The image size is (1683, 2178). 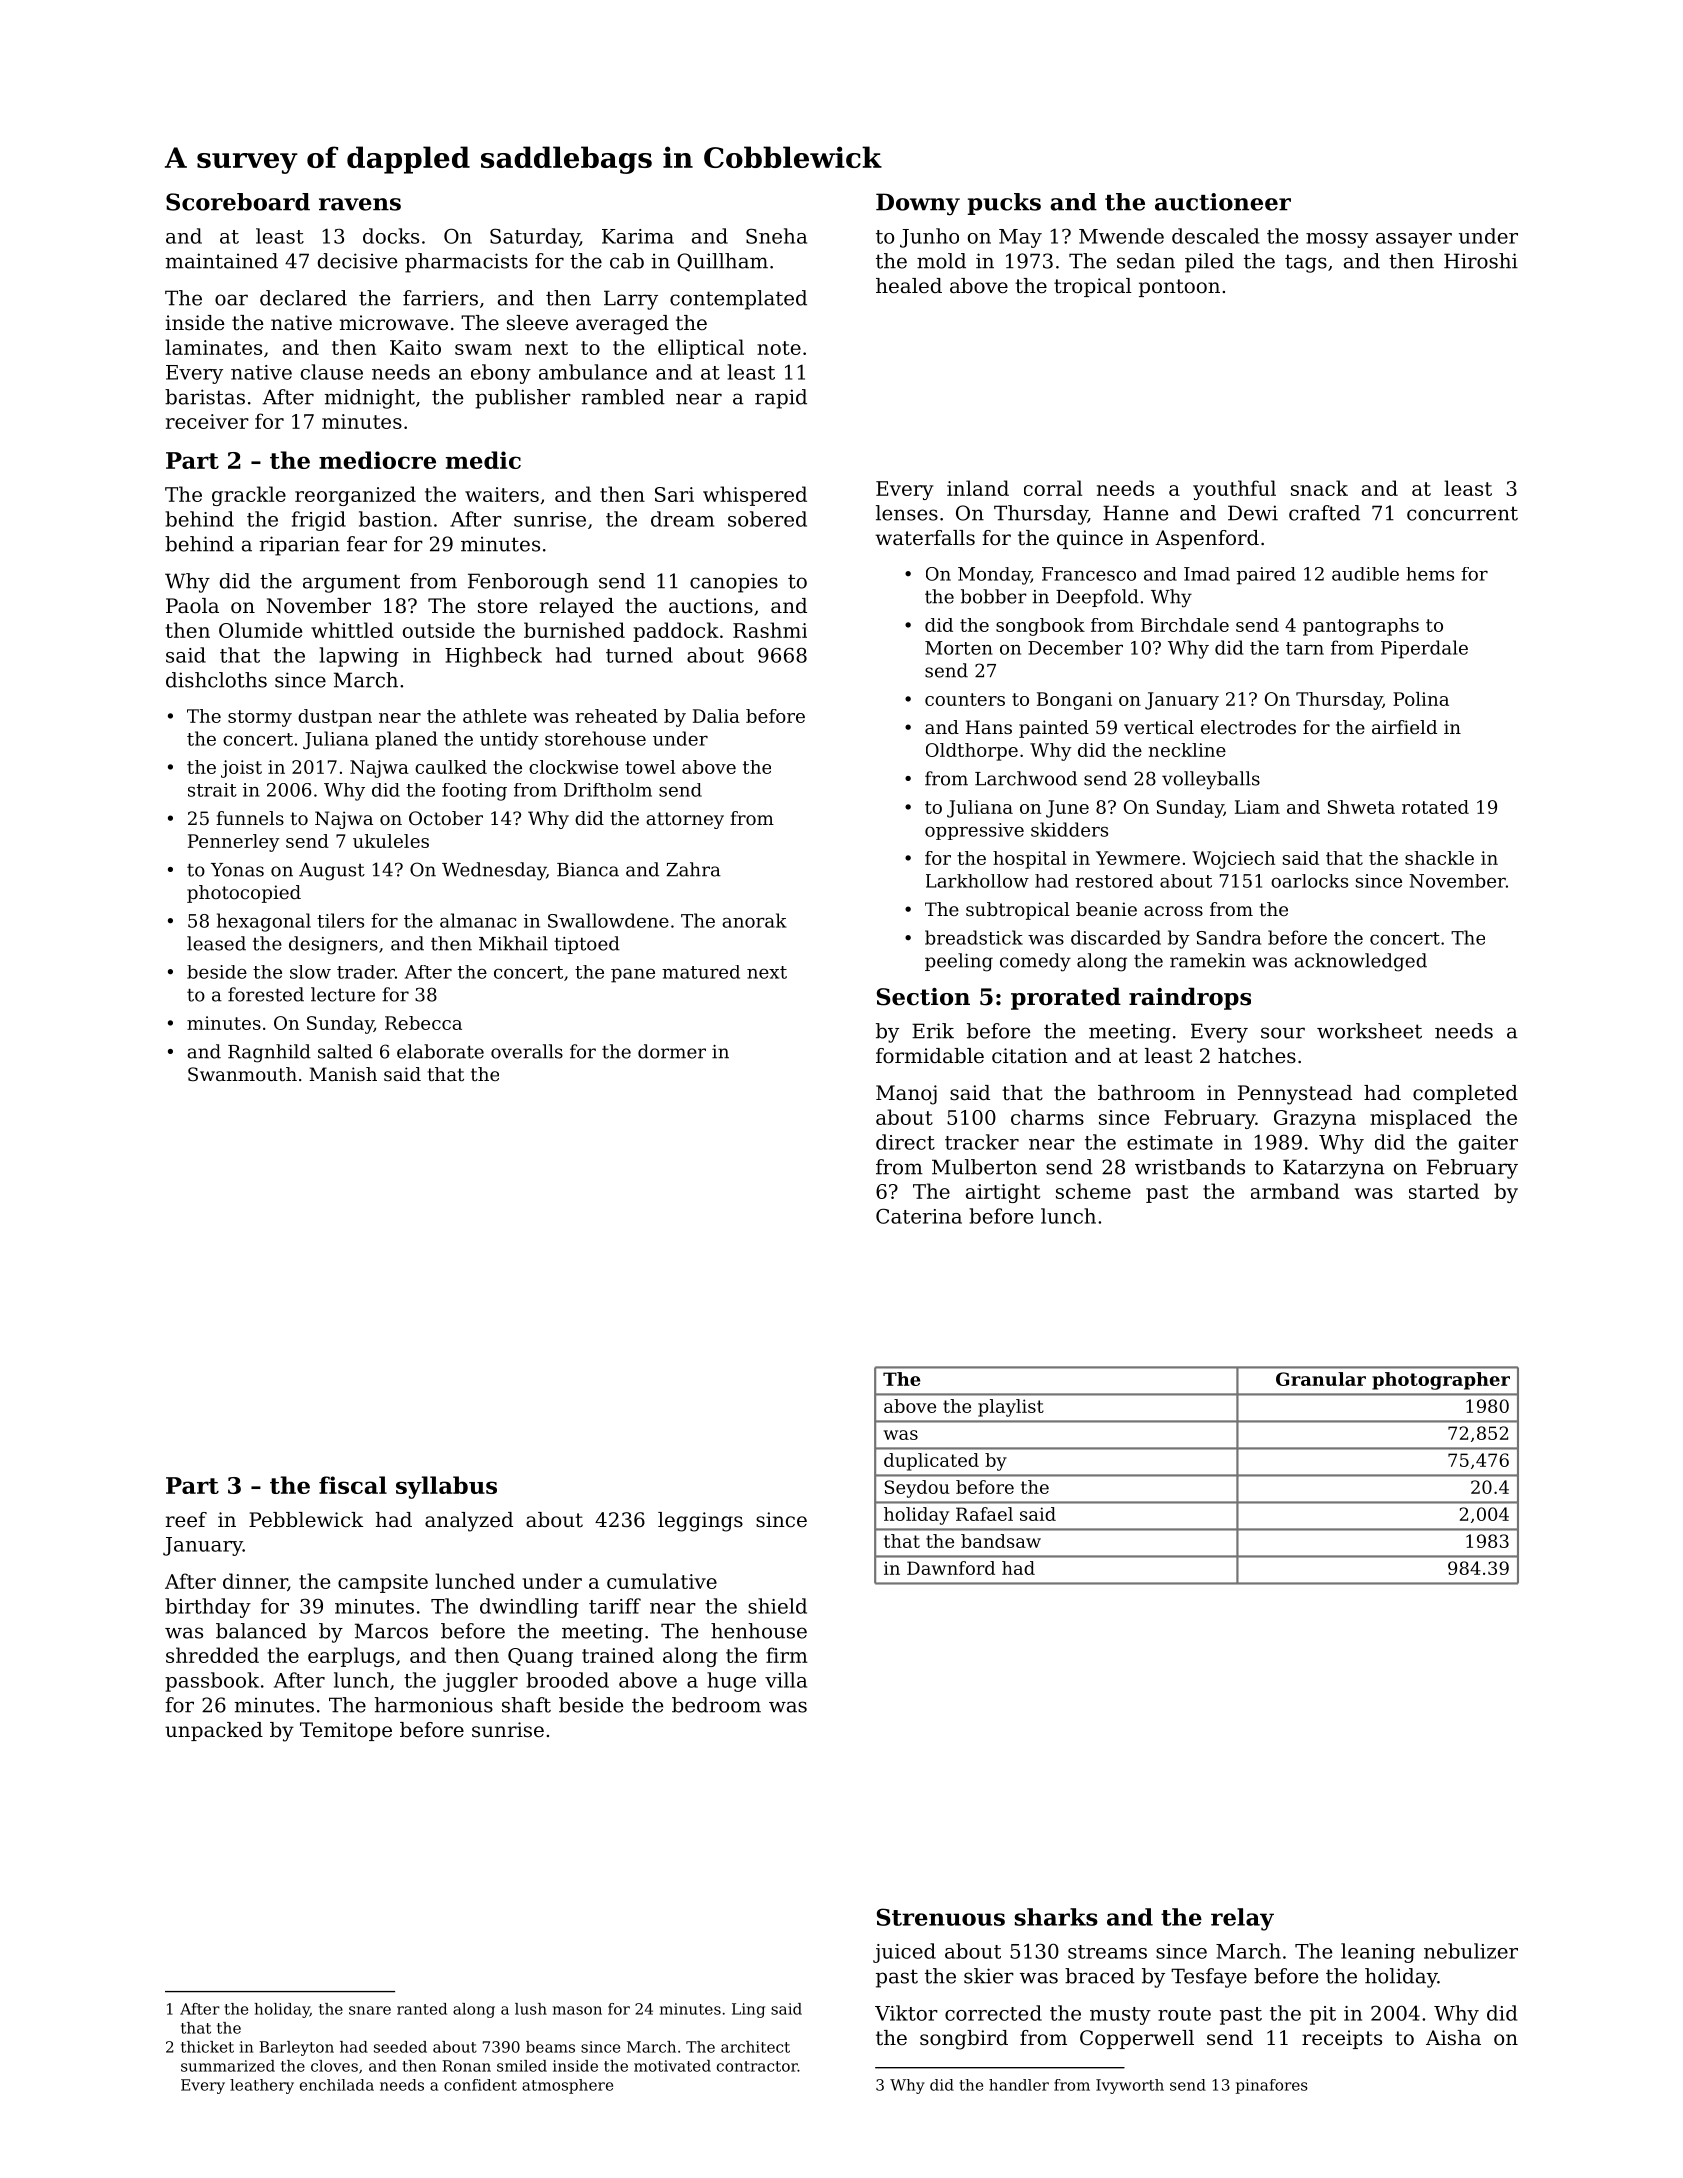 What do you see at coordinates (1414, 240) in the image?
I see `assayer` at bounding box center [1414, 240].
